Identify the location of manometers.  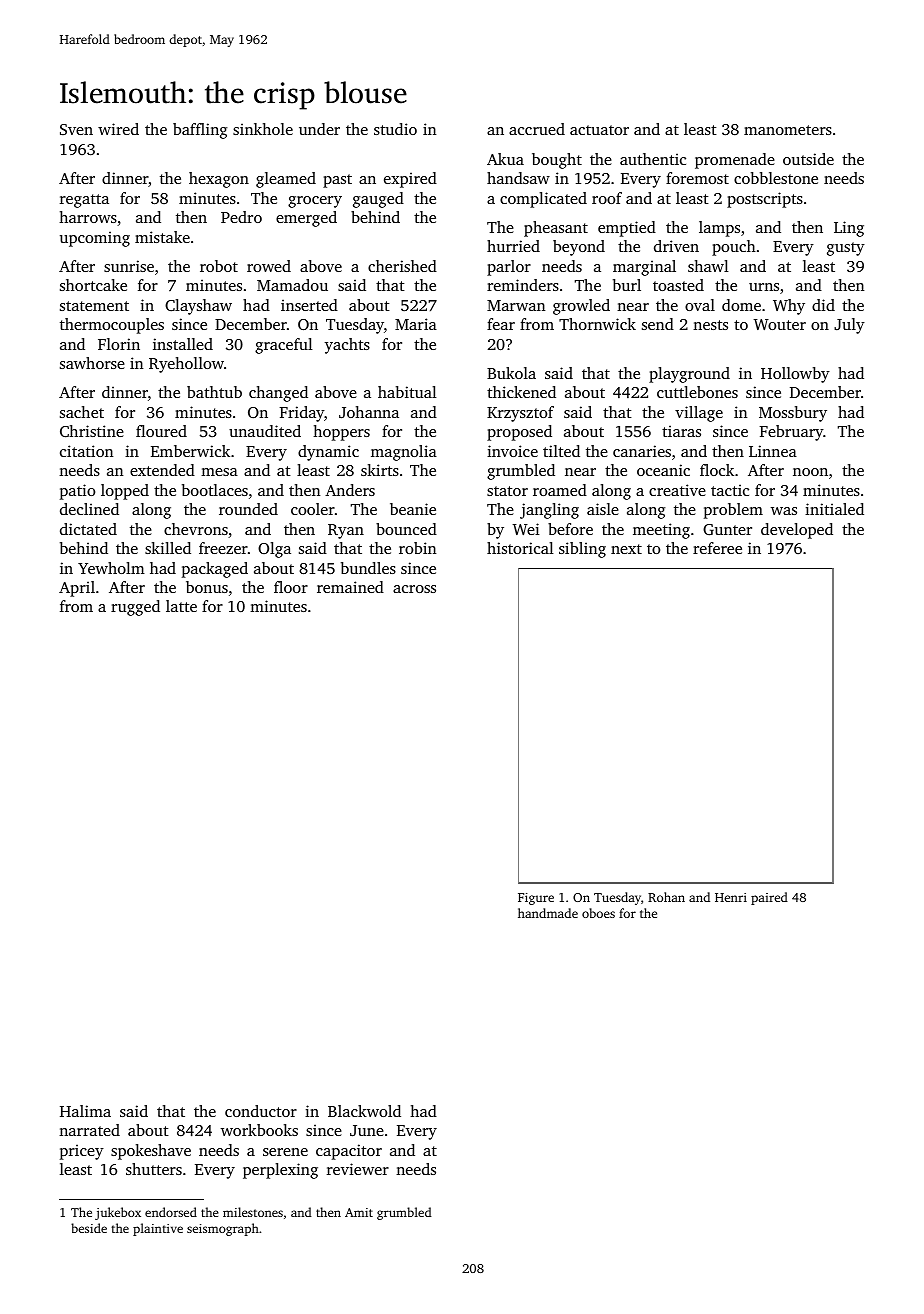
(788, 130).
